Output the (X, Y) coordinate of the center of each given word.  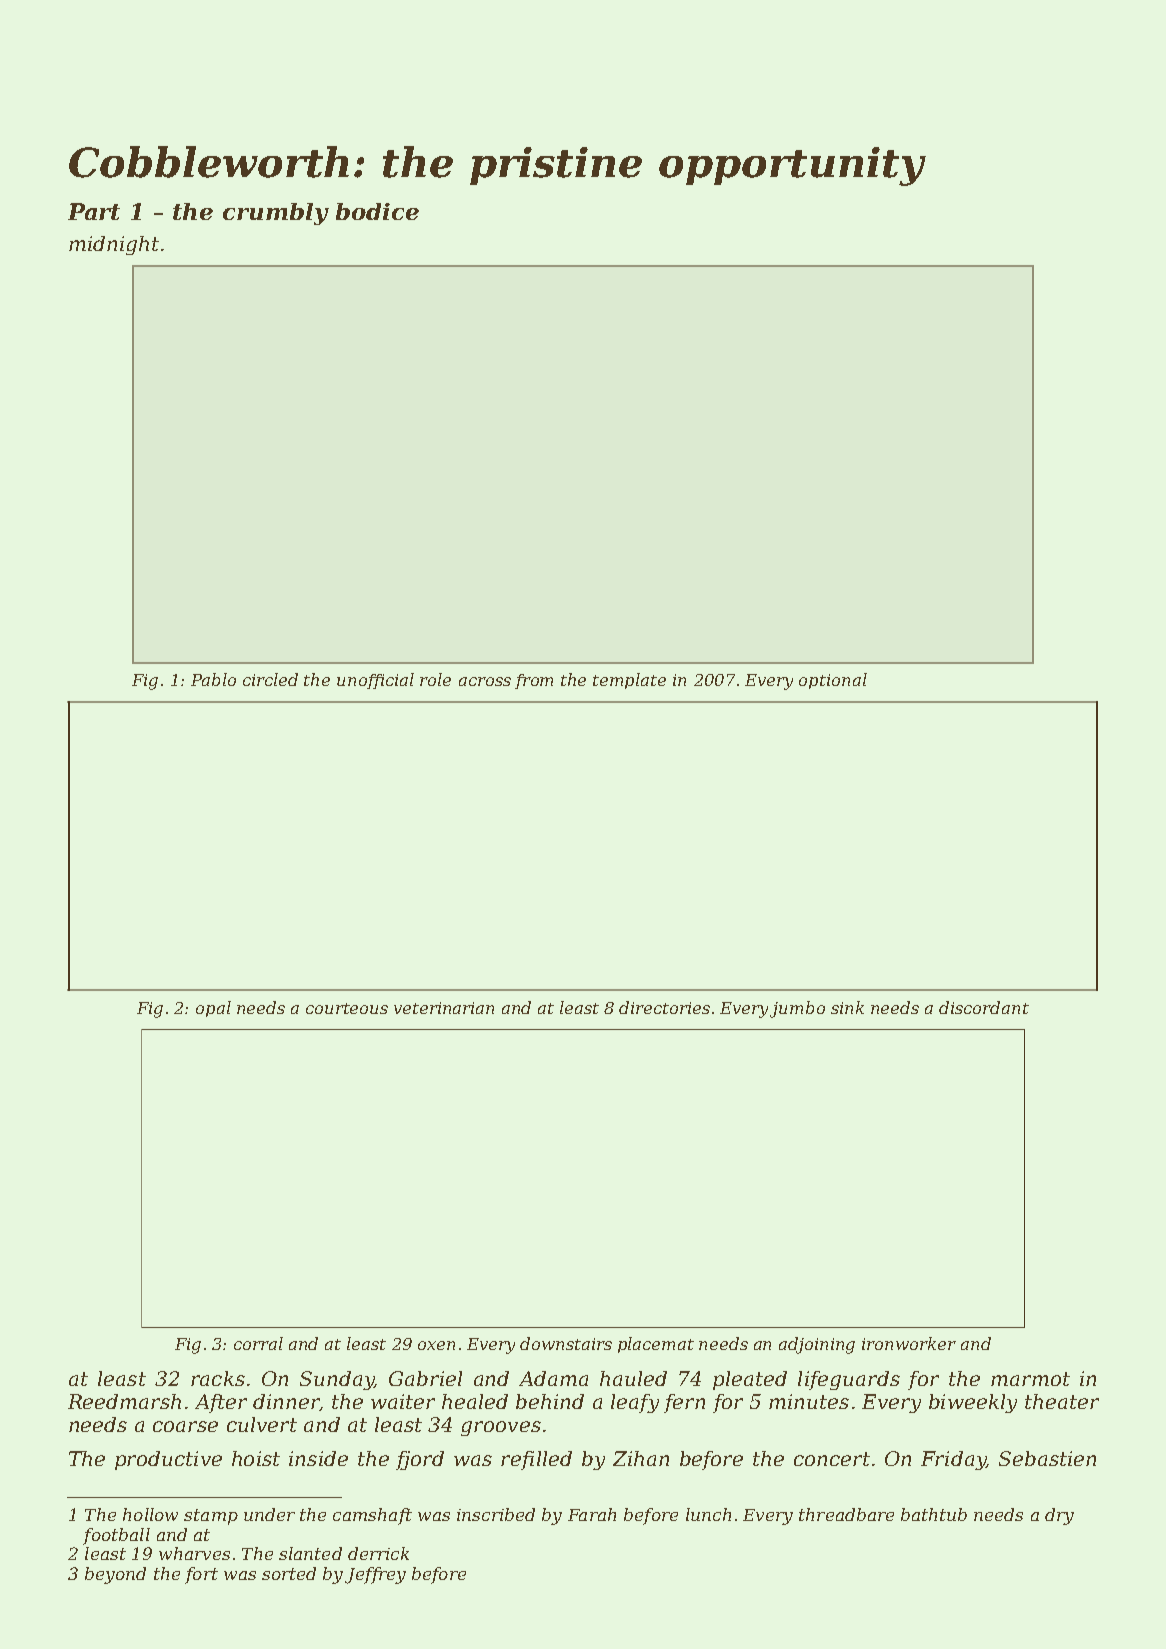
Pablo (213, 679)
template (629, 681)
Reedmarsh (124, 1401)
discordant (984, 1007)
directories (664, 1007)
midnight (114, 245)
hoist (256, 1458)
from (534, 681)
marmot (1030, 1379)
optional (833, 681)
